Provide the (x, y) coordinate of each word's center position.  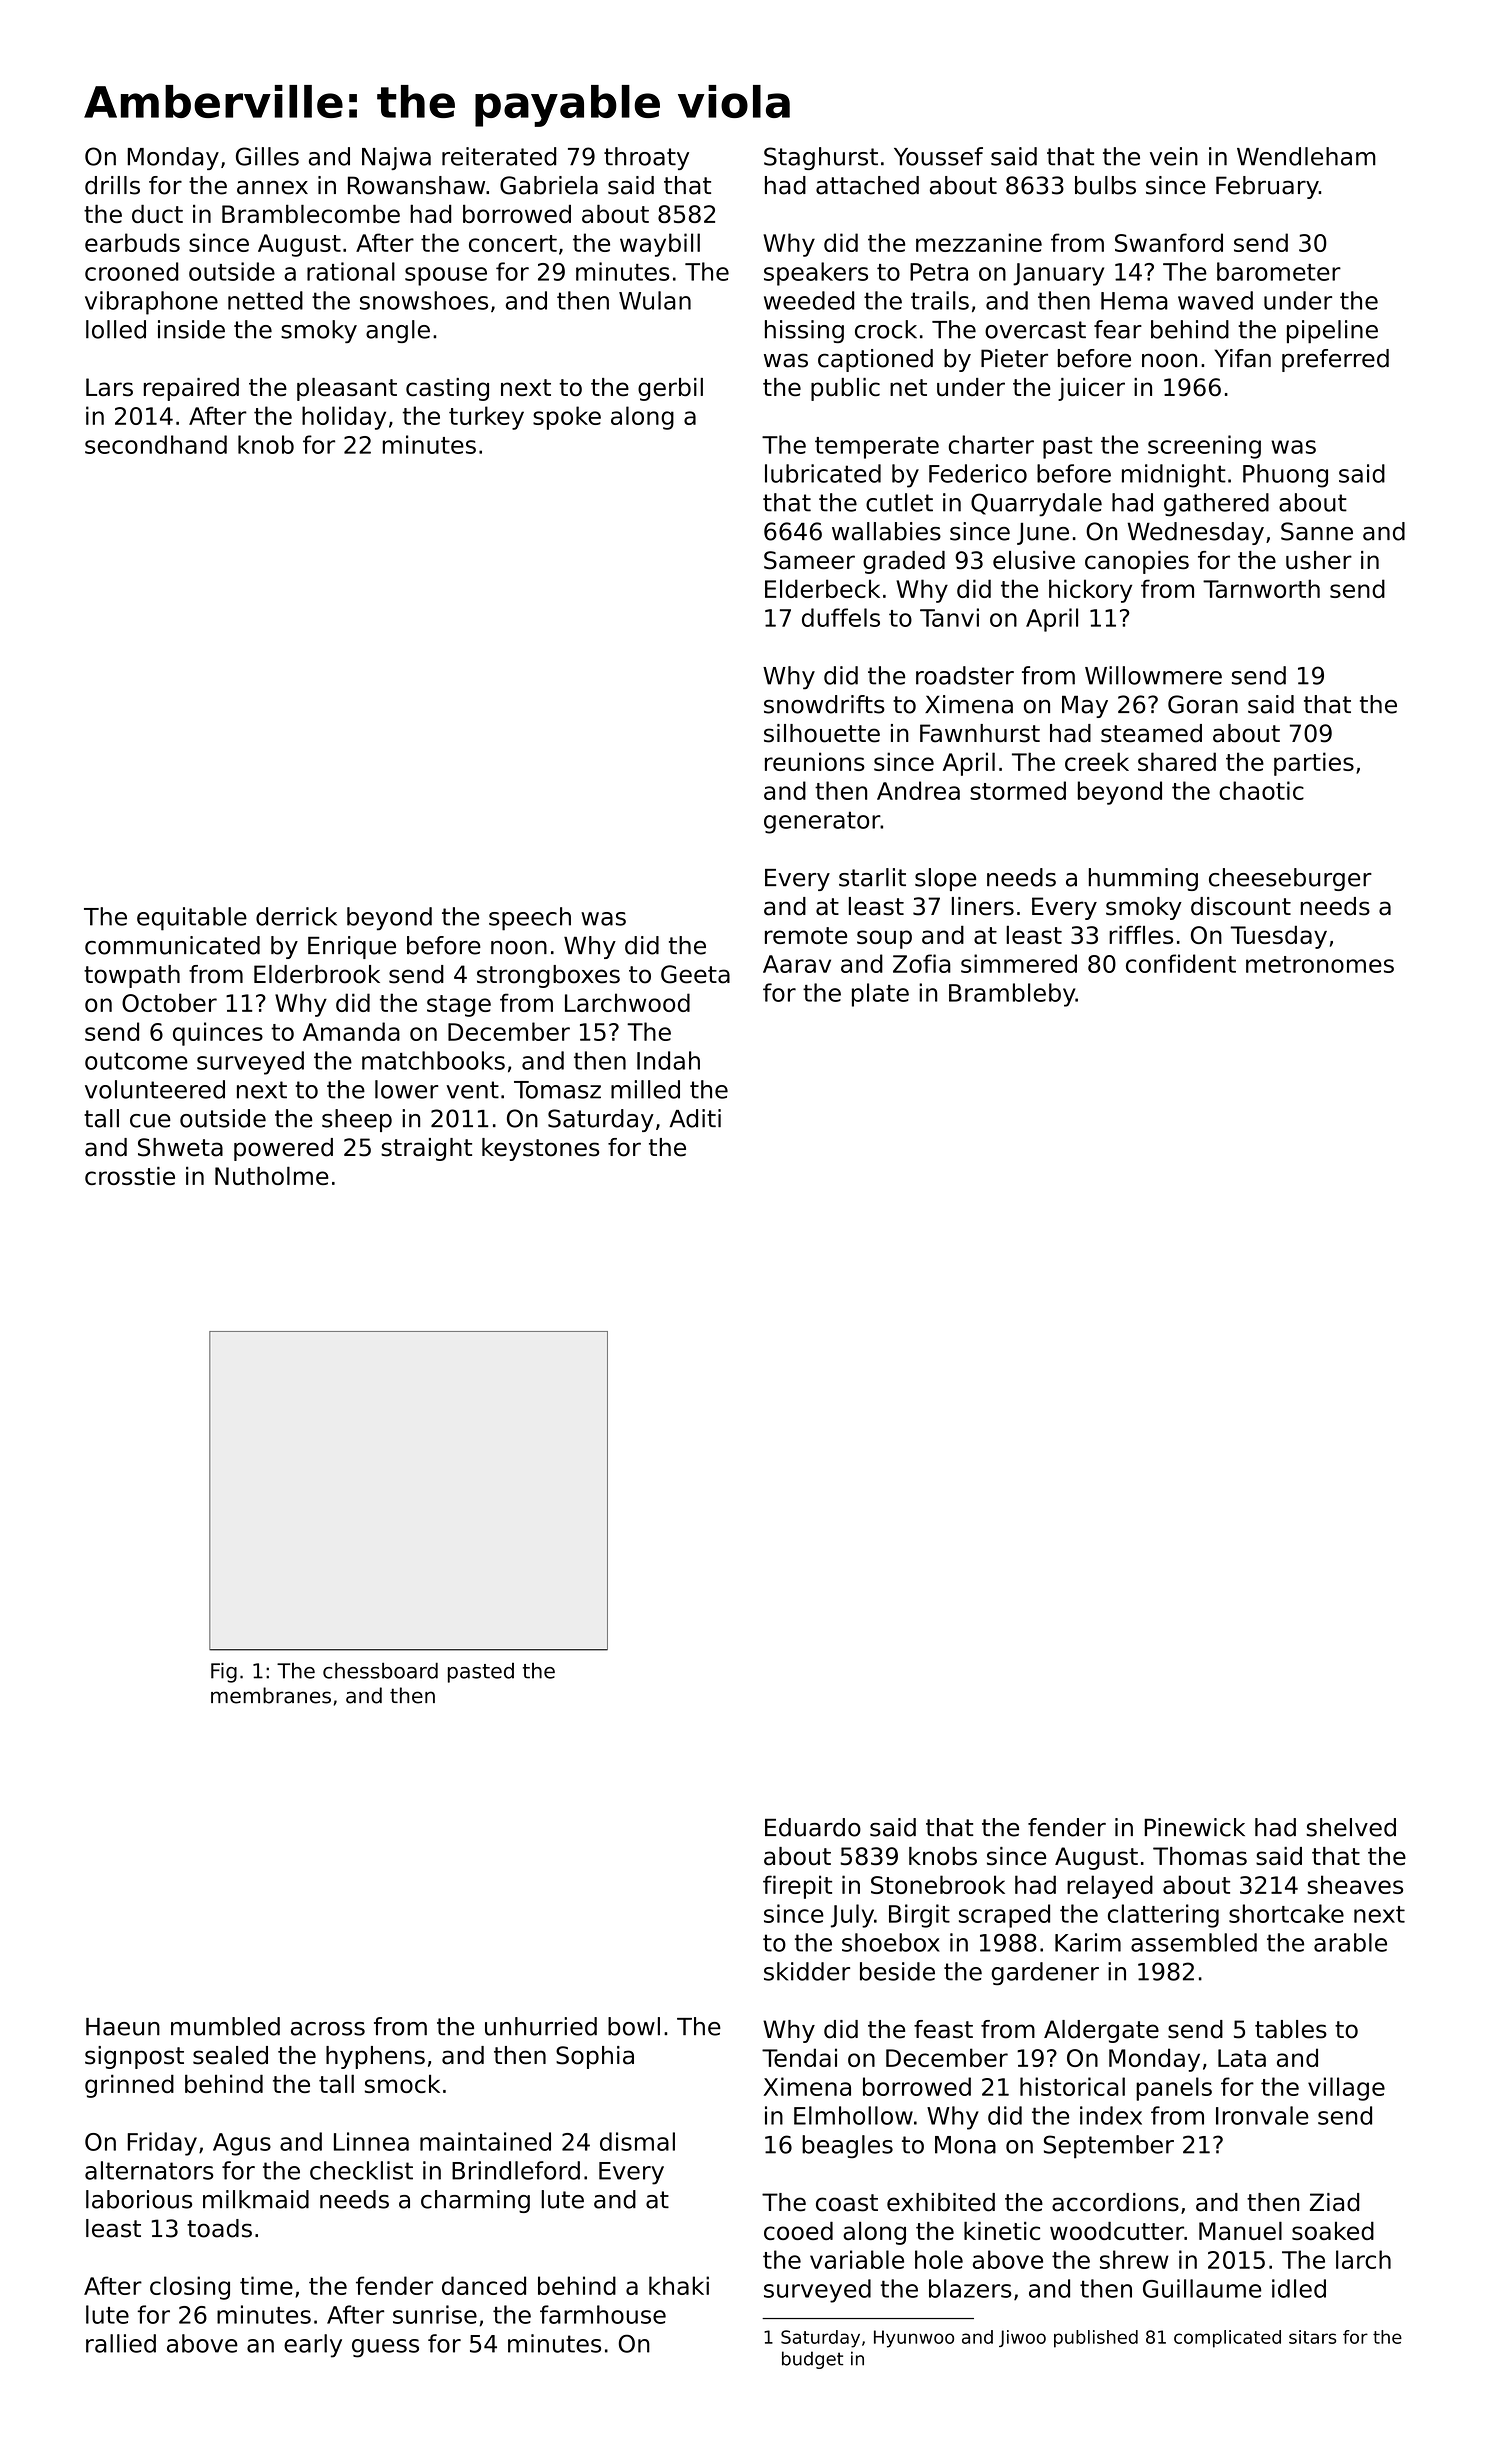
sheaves (1355, 1884)
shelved (1351, 1827)
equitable (192, 919)
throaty (646, 158)
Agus (242, 2144)
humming (1143, 879)
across (328, 2029)
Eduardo (813, 1827)
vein (1174, 156)
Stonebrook (938, 1884)
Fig (224, 1672)
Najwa (396, 158)
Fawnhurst (980, 733)
